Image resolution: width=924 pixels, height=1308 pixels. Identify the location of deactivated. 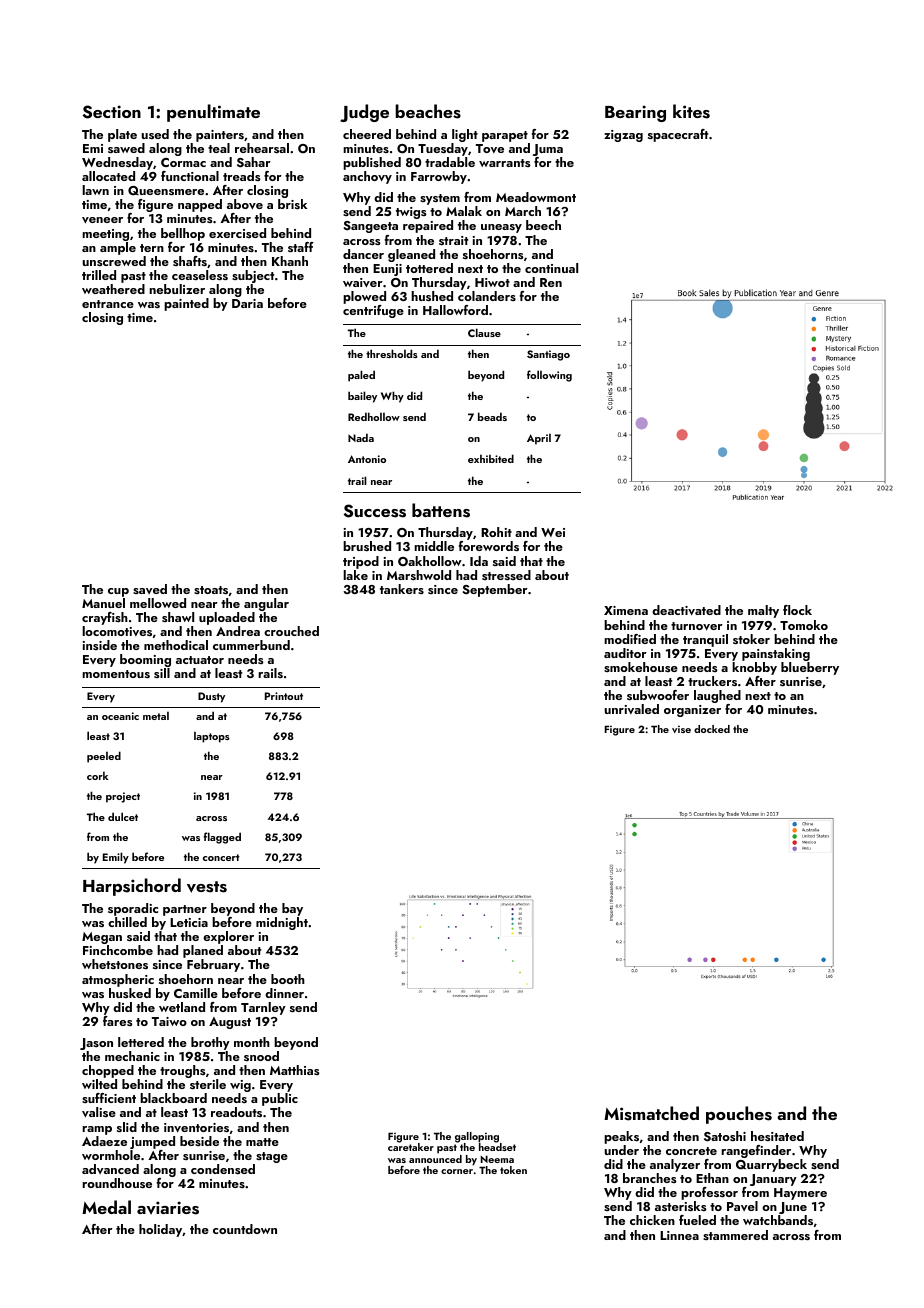
(686, 610).
